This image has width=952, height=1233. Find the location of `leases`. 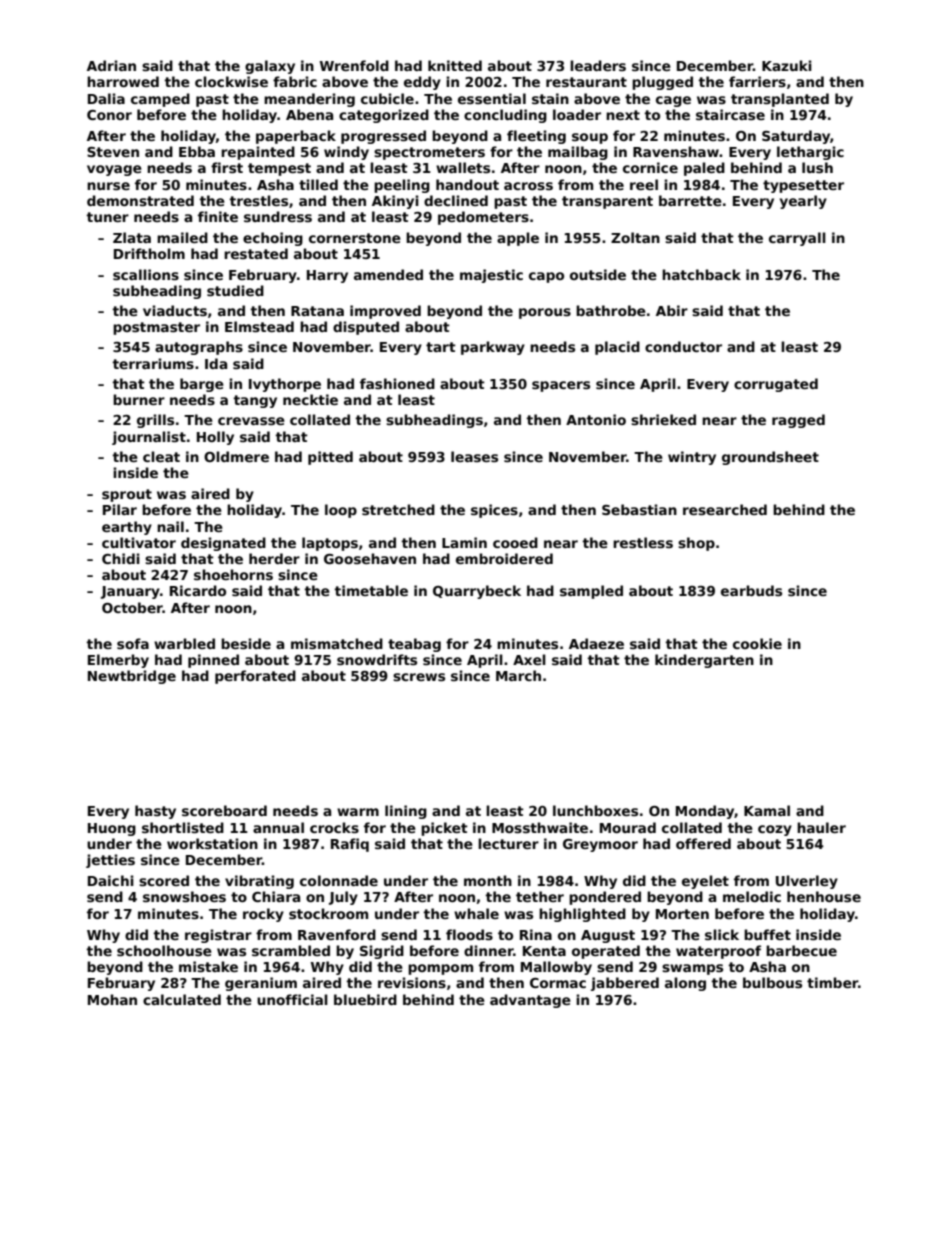

leases is located at coordinates (474, 456).
